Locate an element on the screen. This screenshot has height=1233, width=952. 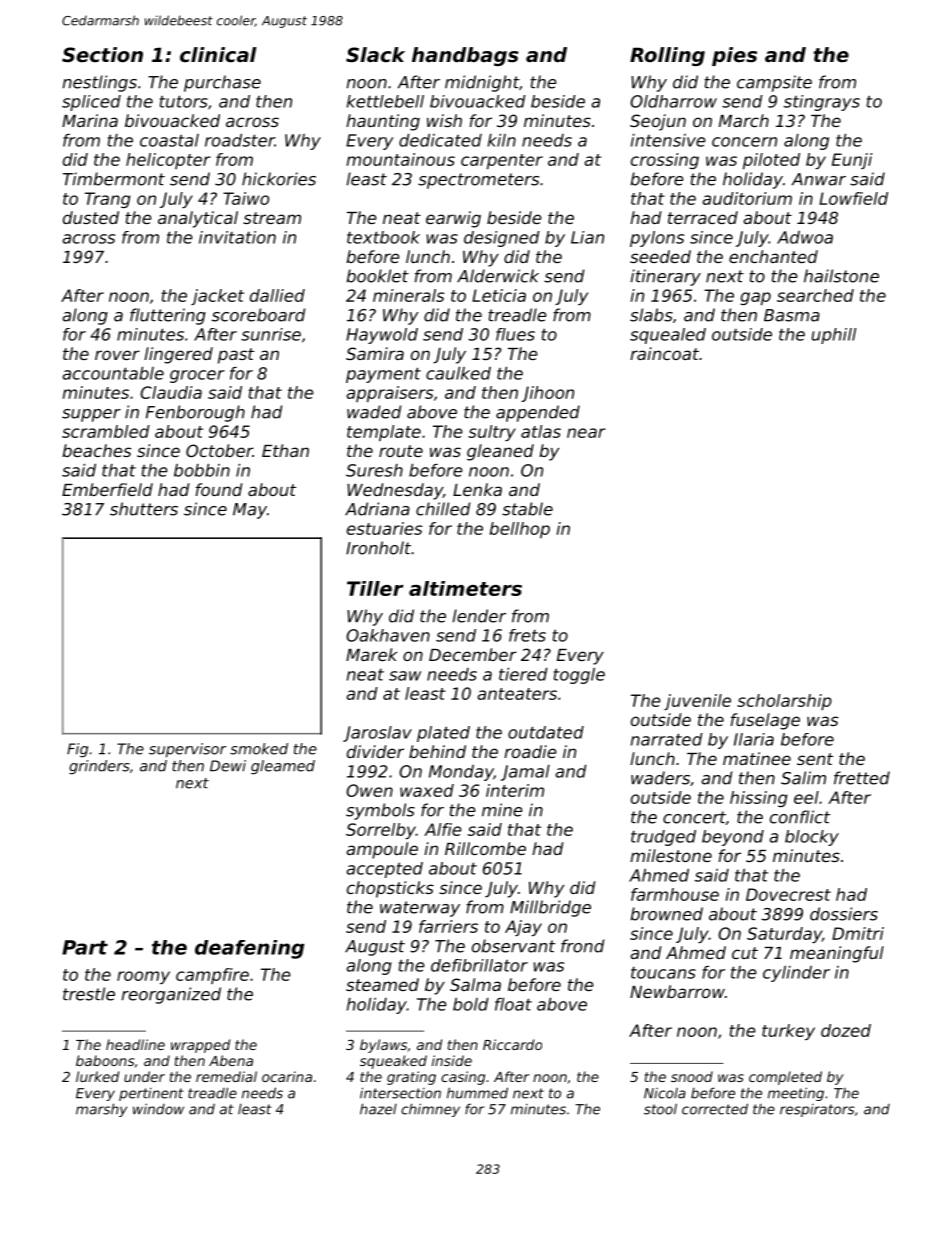
Jihoon is located at coordinates (547, 394).
